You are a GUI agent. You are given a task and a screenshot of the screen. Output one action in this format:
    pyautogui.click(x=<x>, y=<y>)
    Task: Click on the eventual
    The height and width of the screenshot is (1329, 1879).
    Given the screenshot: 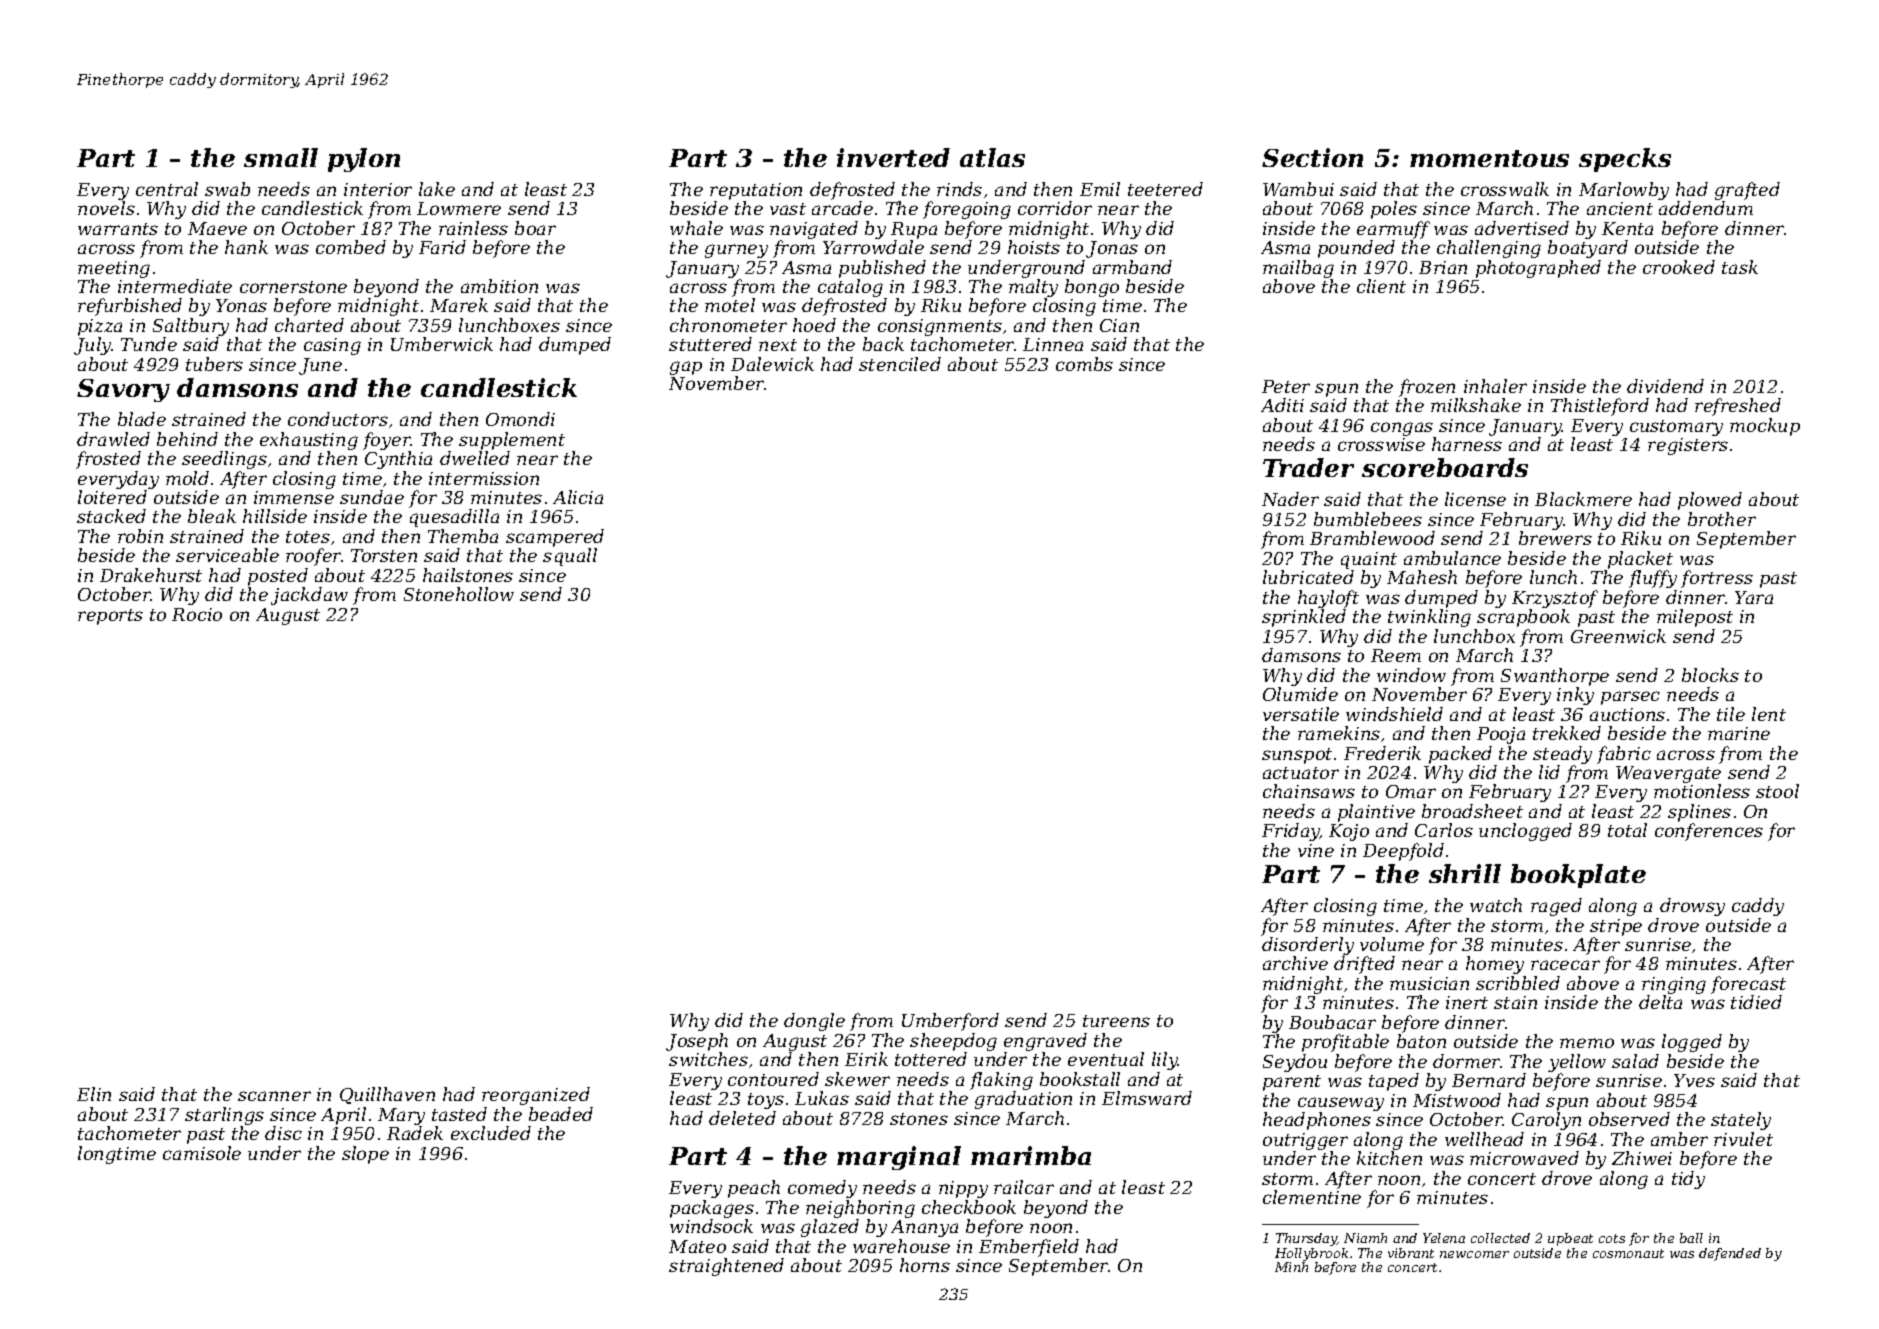 What is the action you would take?
    pyautogui.click(x=1106, y=1059)
